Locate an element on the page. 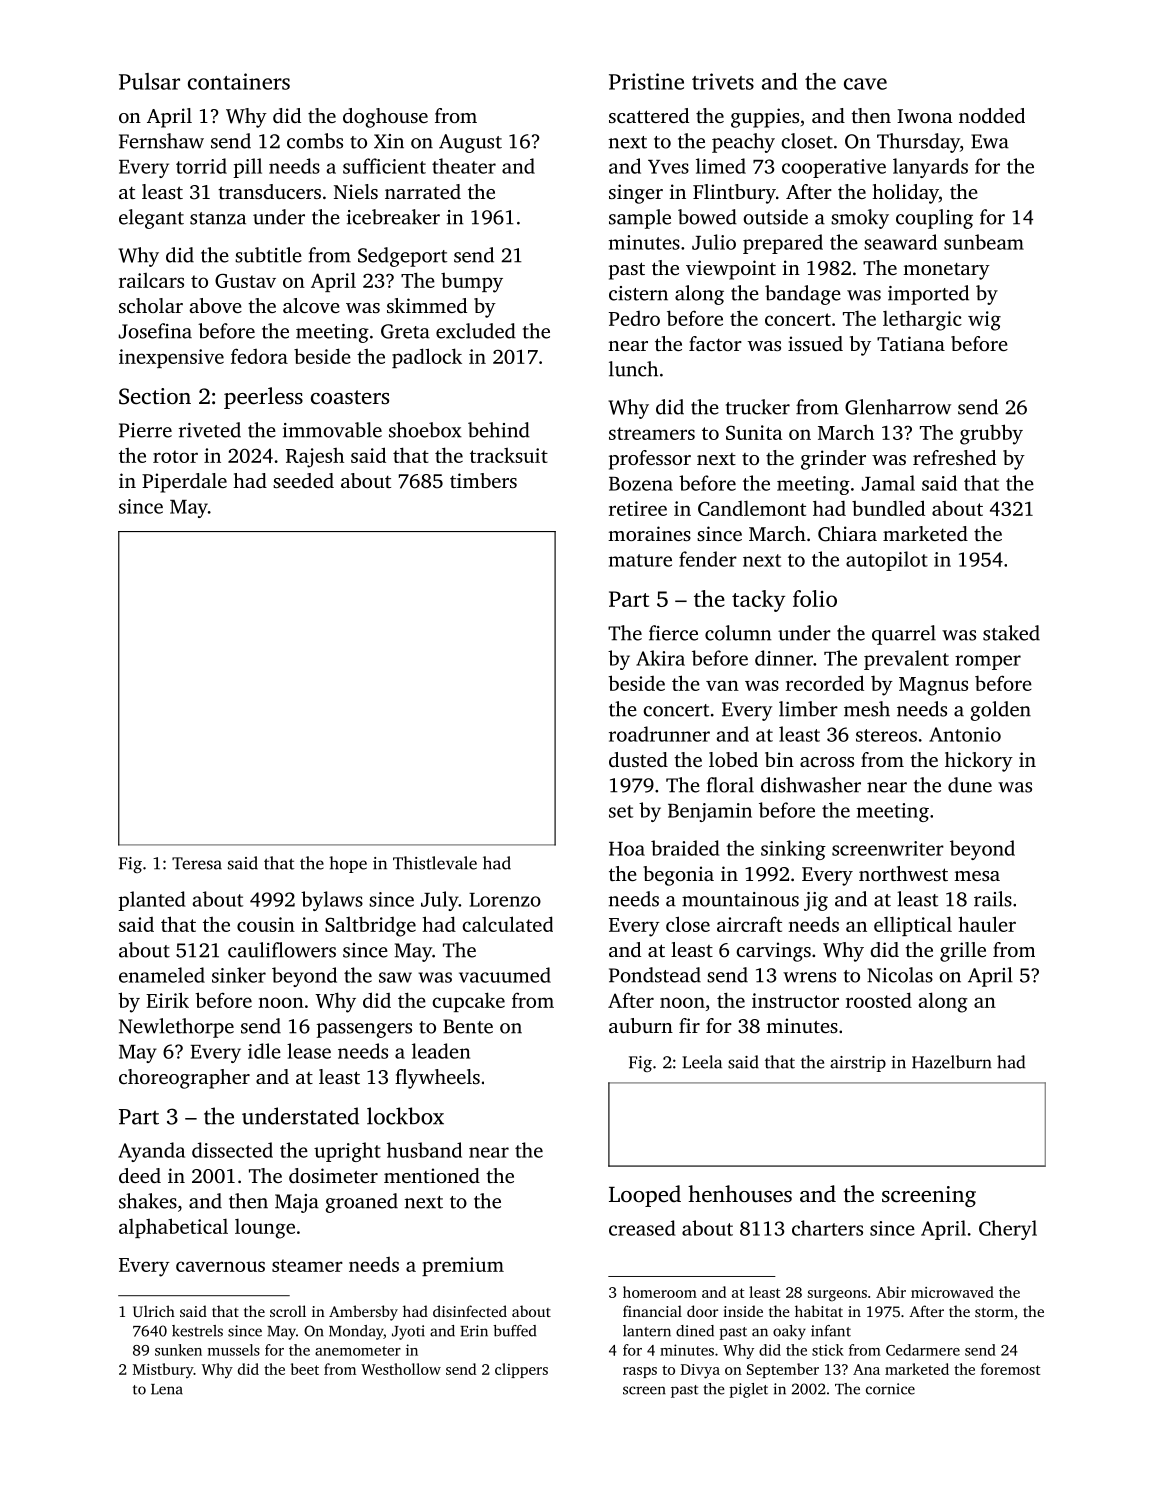 The width and height of the page is (1164, 1506). containers is located at coordinates (239, 81).
